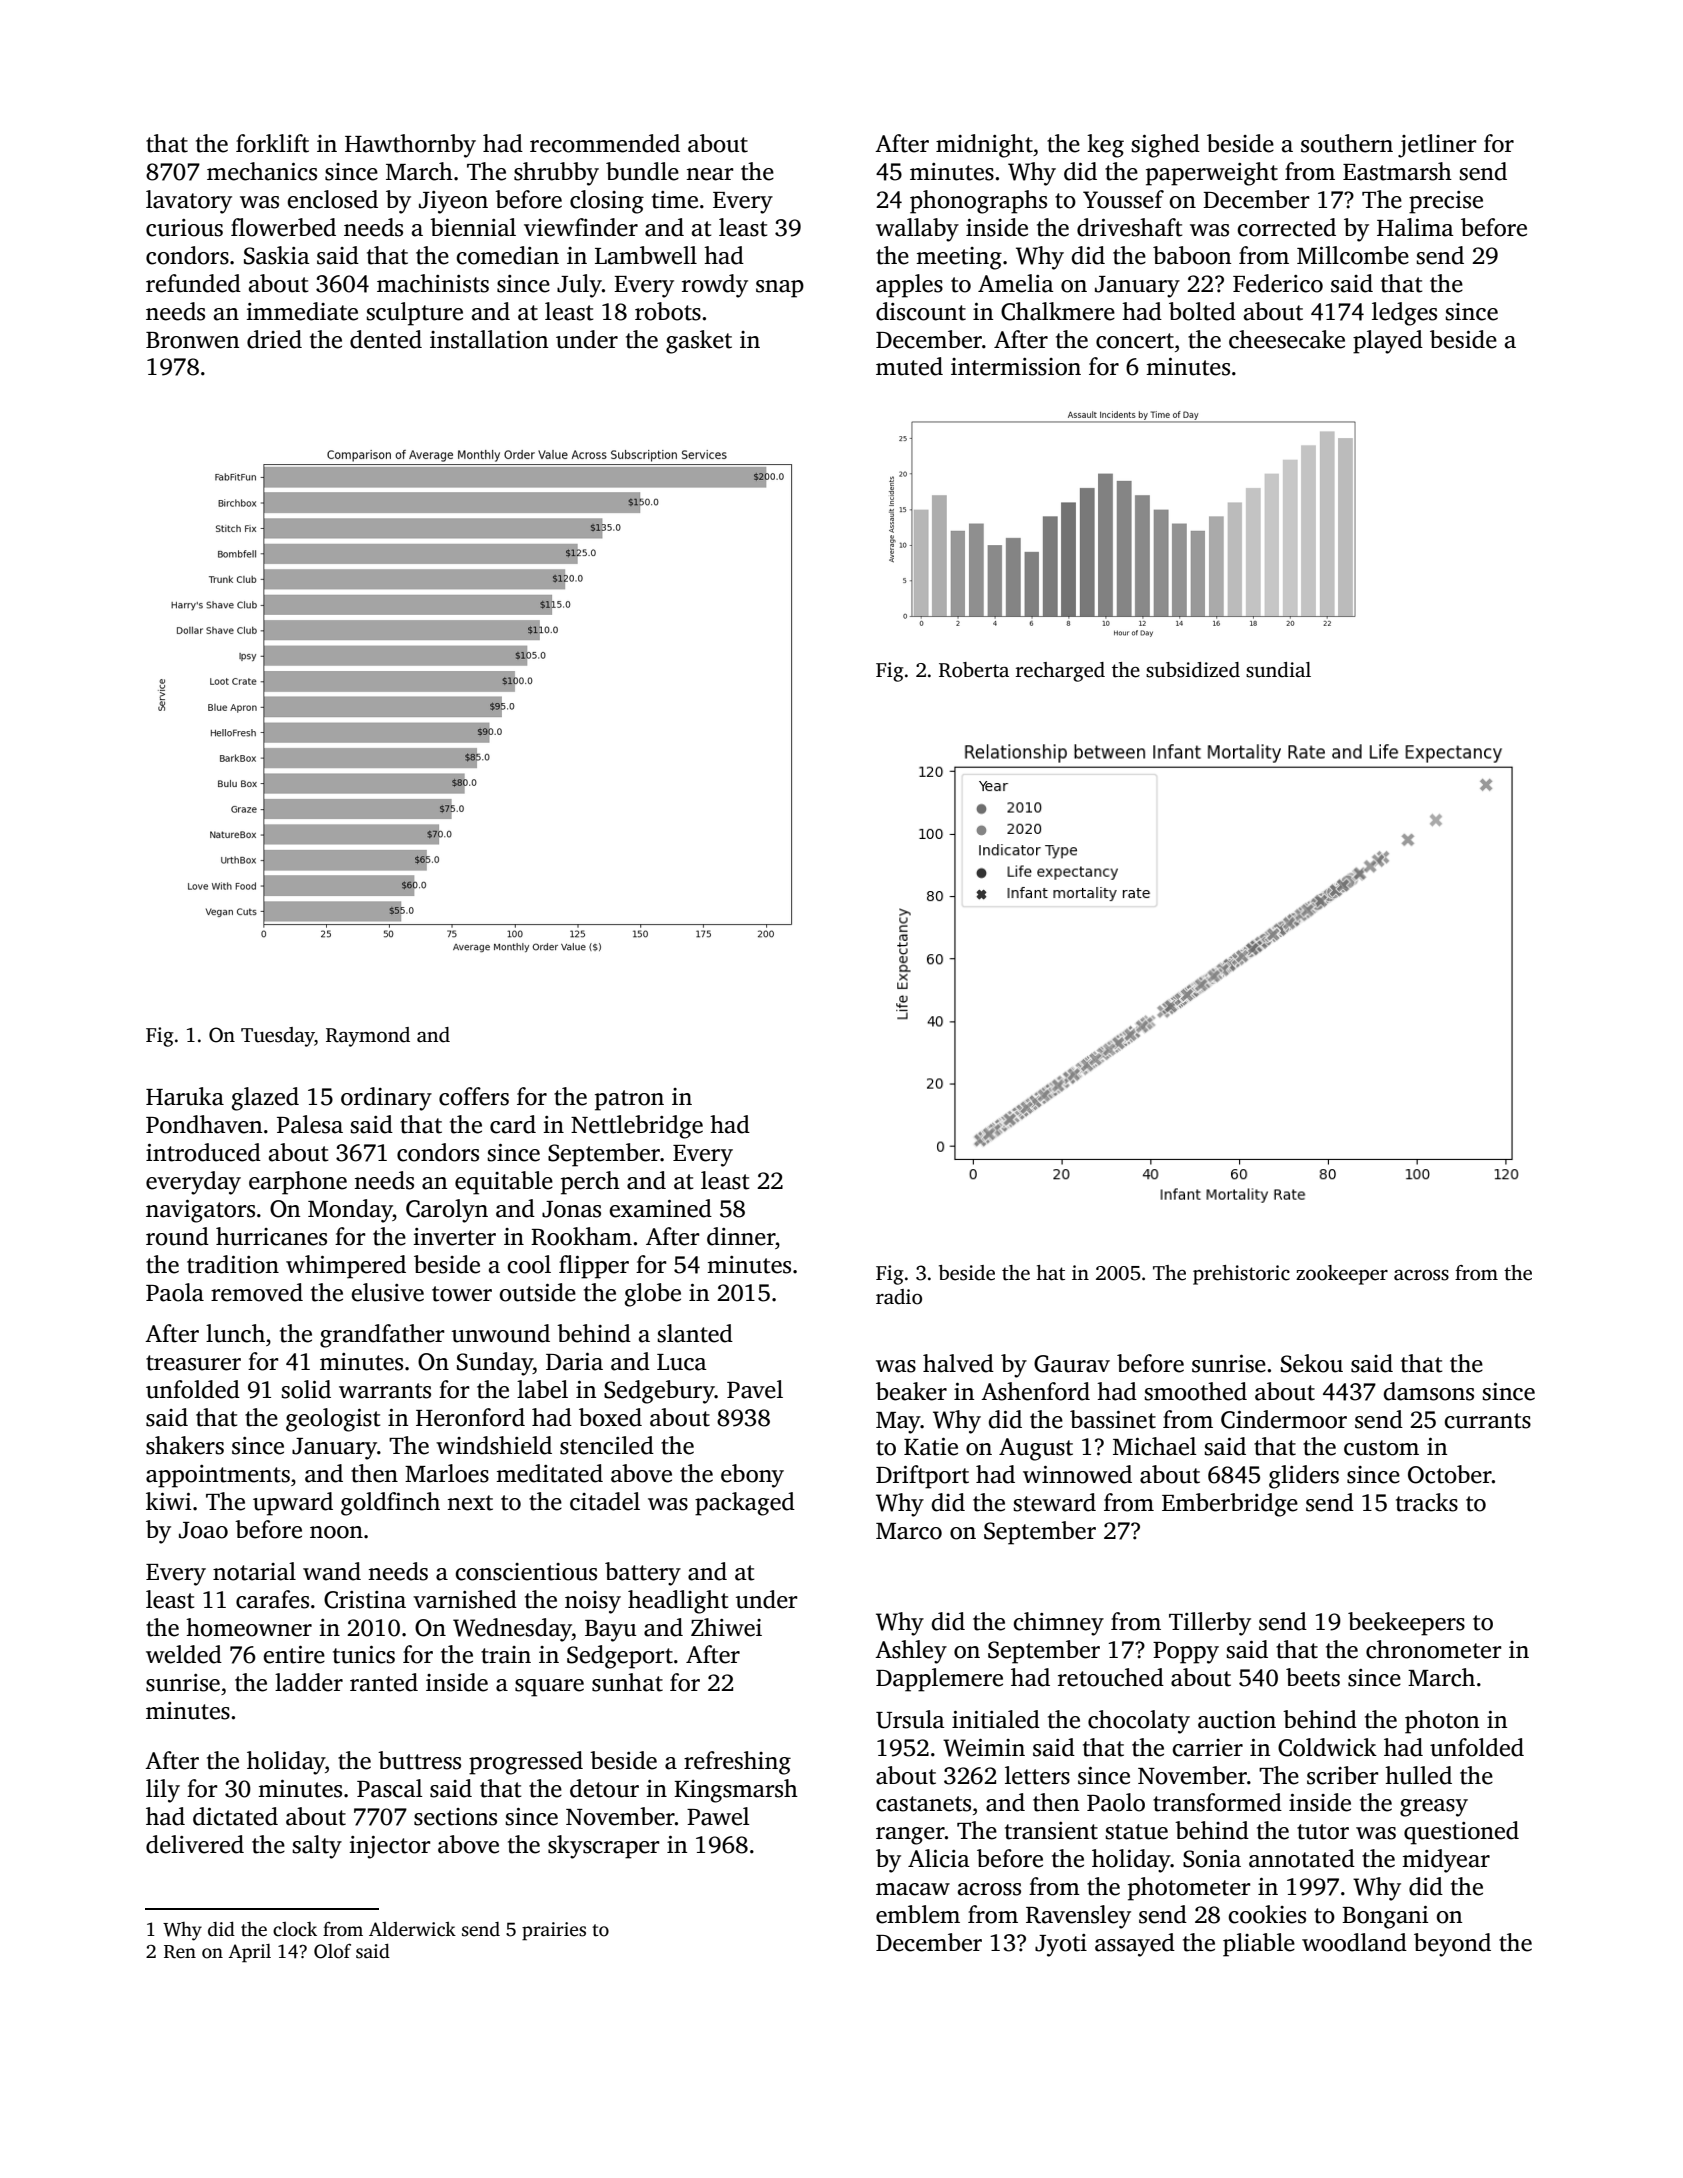  What do you see at coordinates (629, 1100) in the screenshot?
I see `patron` at bounding box center [629, 1100].
